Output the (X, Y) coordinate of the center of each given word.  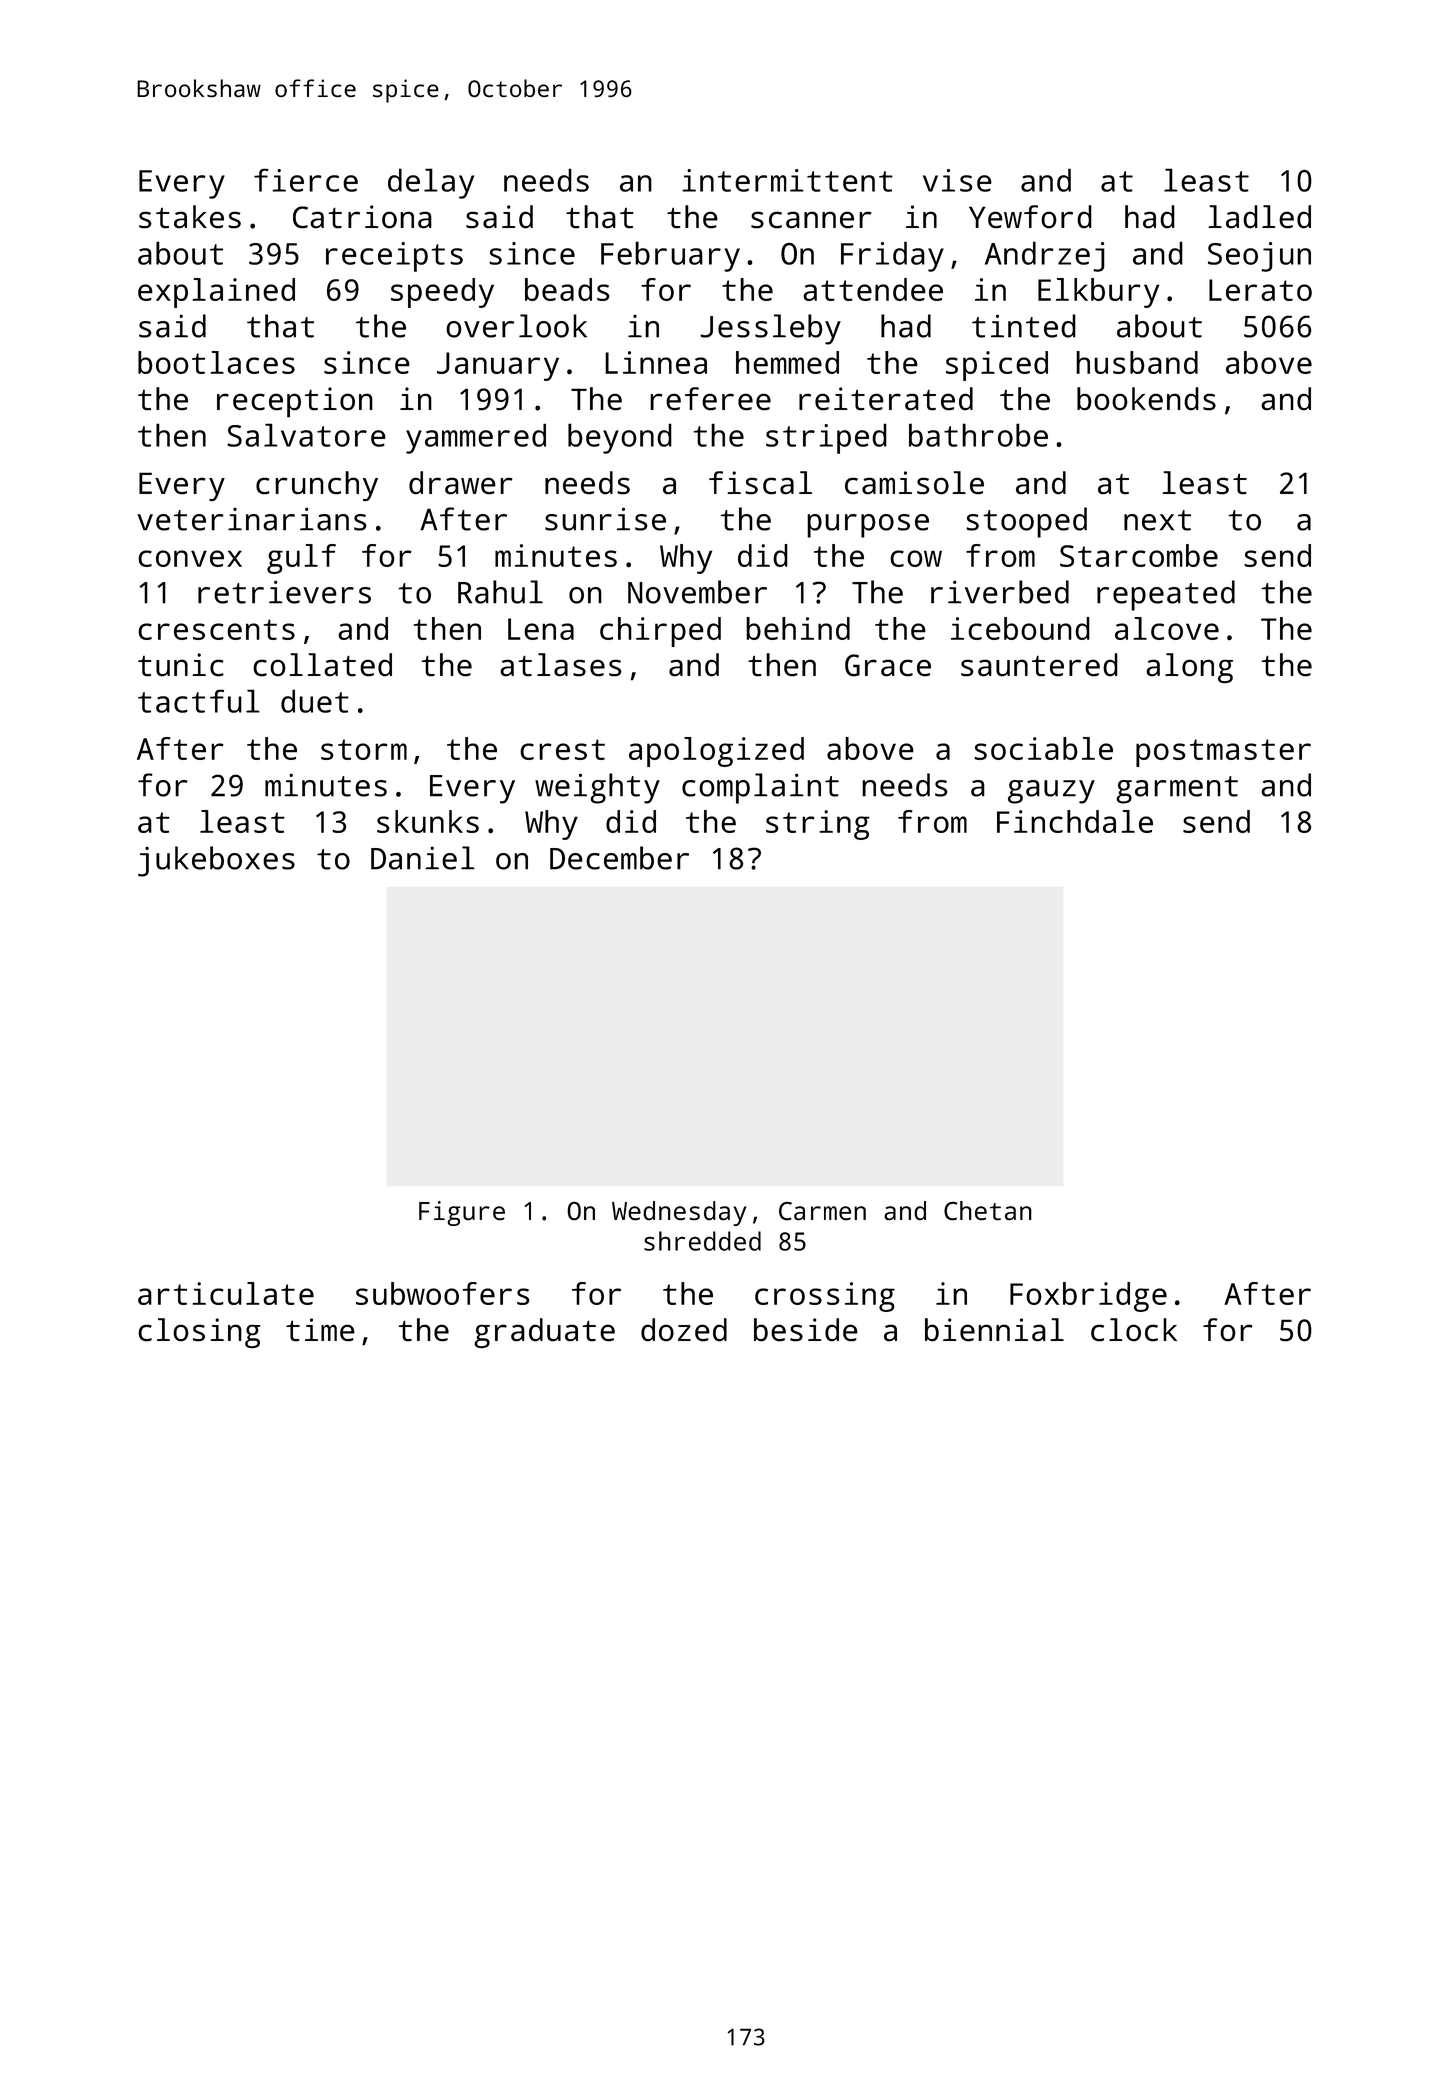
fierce (306, 180)
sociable (1043, 748)
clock (1134, 1330)
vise (957, 180)
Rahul (500, 592)
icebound (1020, 628)
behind (798, 628)
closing (199, 1333)
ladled (1259, 217)
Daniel (423, 858)
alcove (1167, 628)
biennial (994, 1330)
